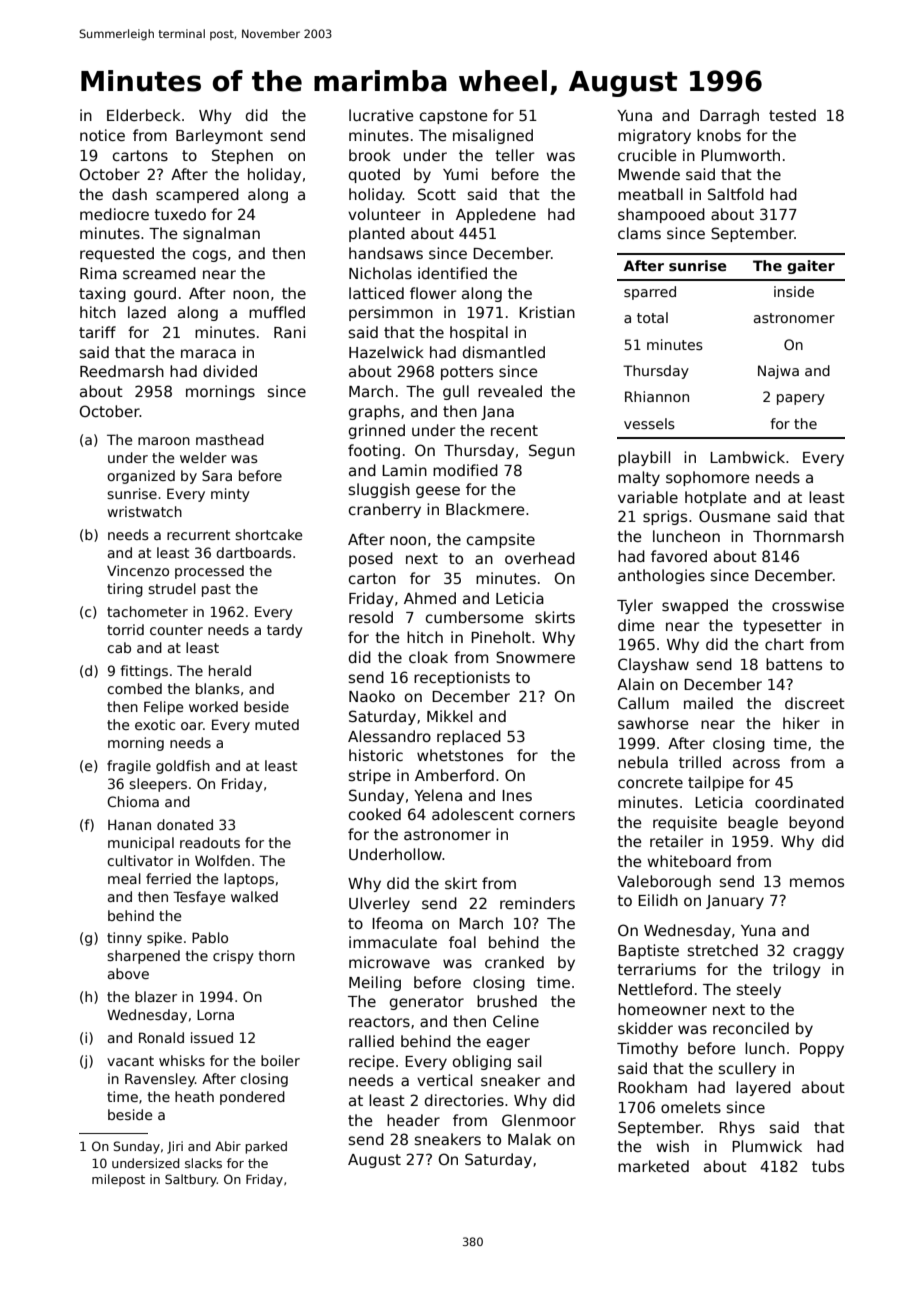 The image size is (924, 1308). Describe the element at coordinates (493, 136) in the screenshot. I see `misaligned` at that location.
